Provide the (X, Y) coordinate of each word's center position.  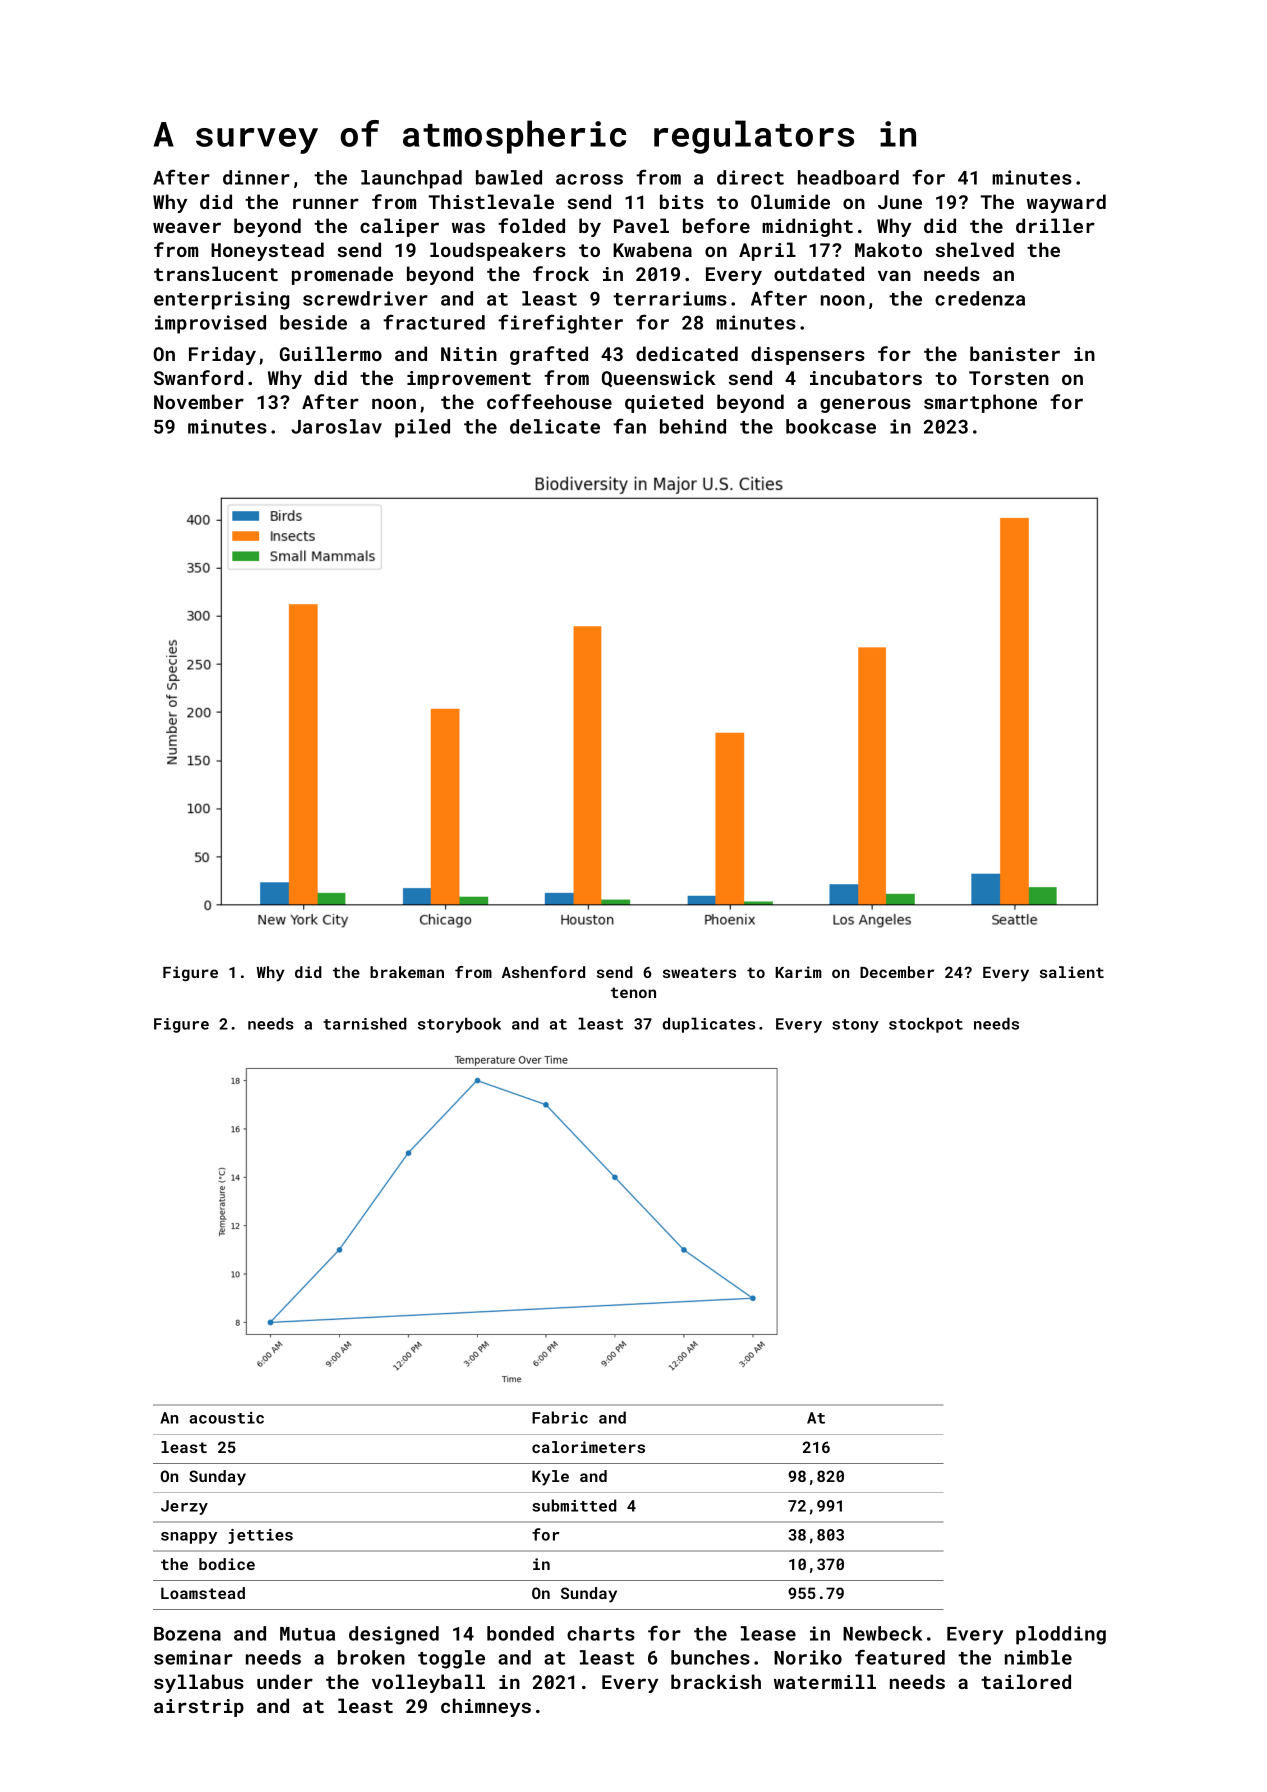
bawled (509, 177)
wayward (1066, 203)
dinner (256, 177)
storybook (459, 1025)
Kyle (550, 1478)
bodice (227, 1564)
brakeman (407, 972)
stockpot (926, 1025)
